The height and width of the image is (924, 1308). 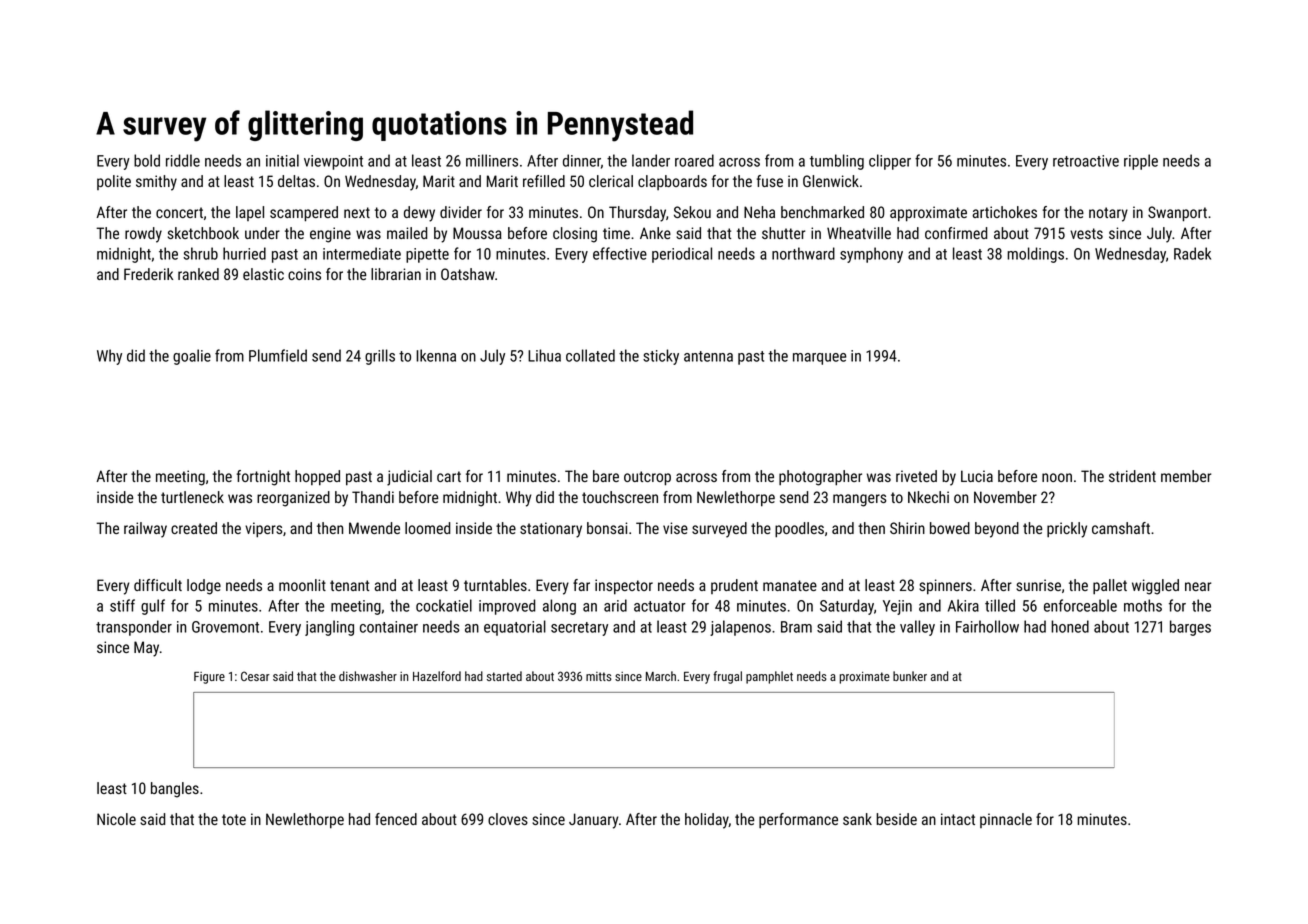 What do you see at coordinates (192, 357) in the image?
I see `goalie` at bounding box center [192, 357].
